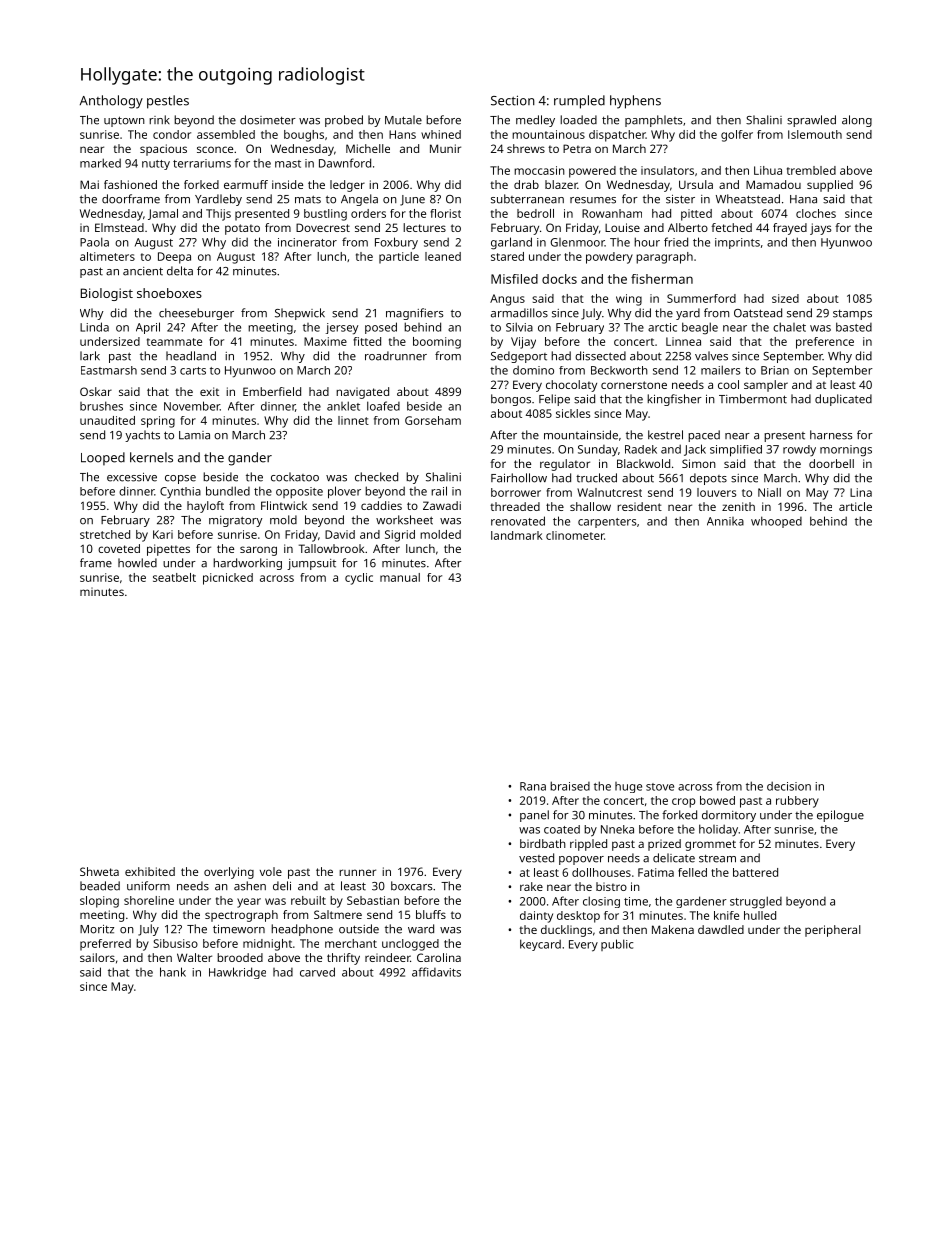 The width and height of the screenshot is (952, 1233). Describe the element at coordinates (288, 164) in the screenshot. I see `mast` at that location.
